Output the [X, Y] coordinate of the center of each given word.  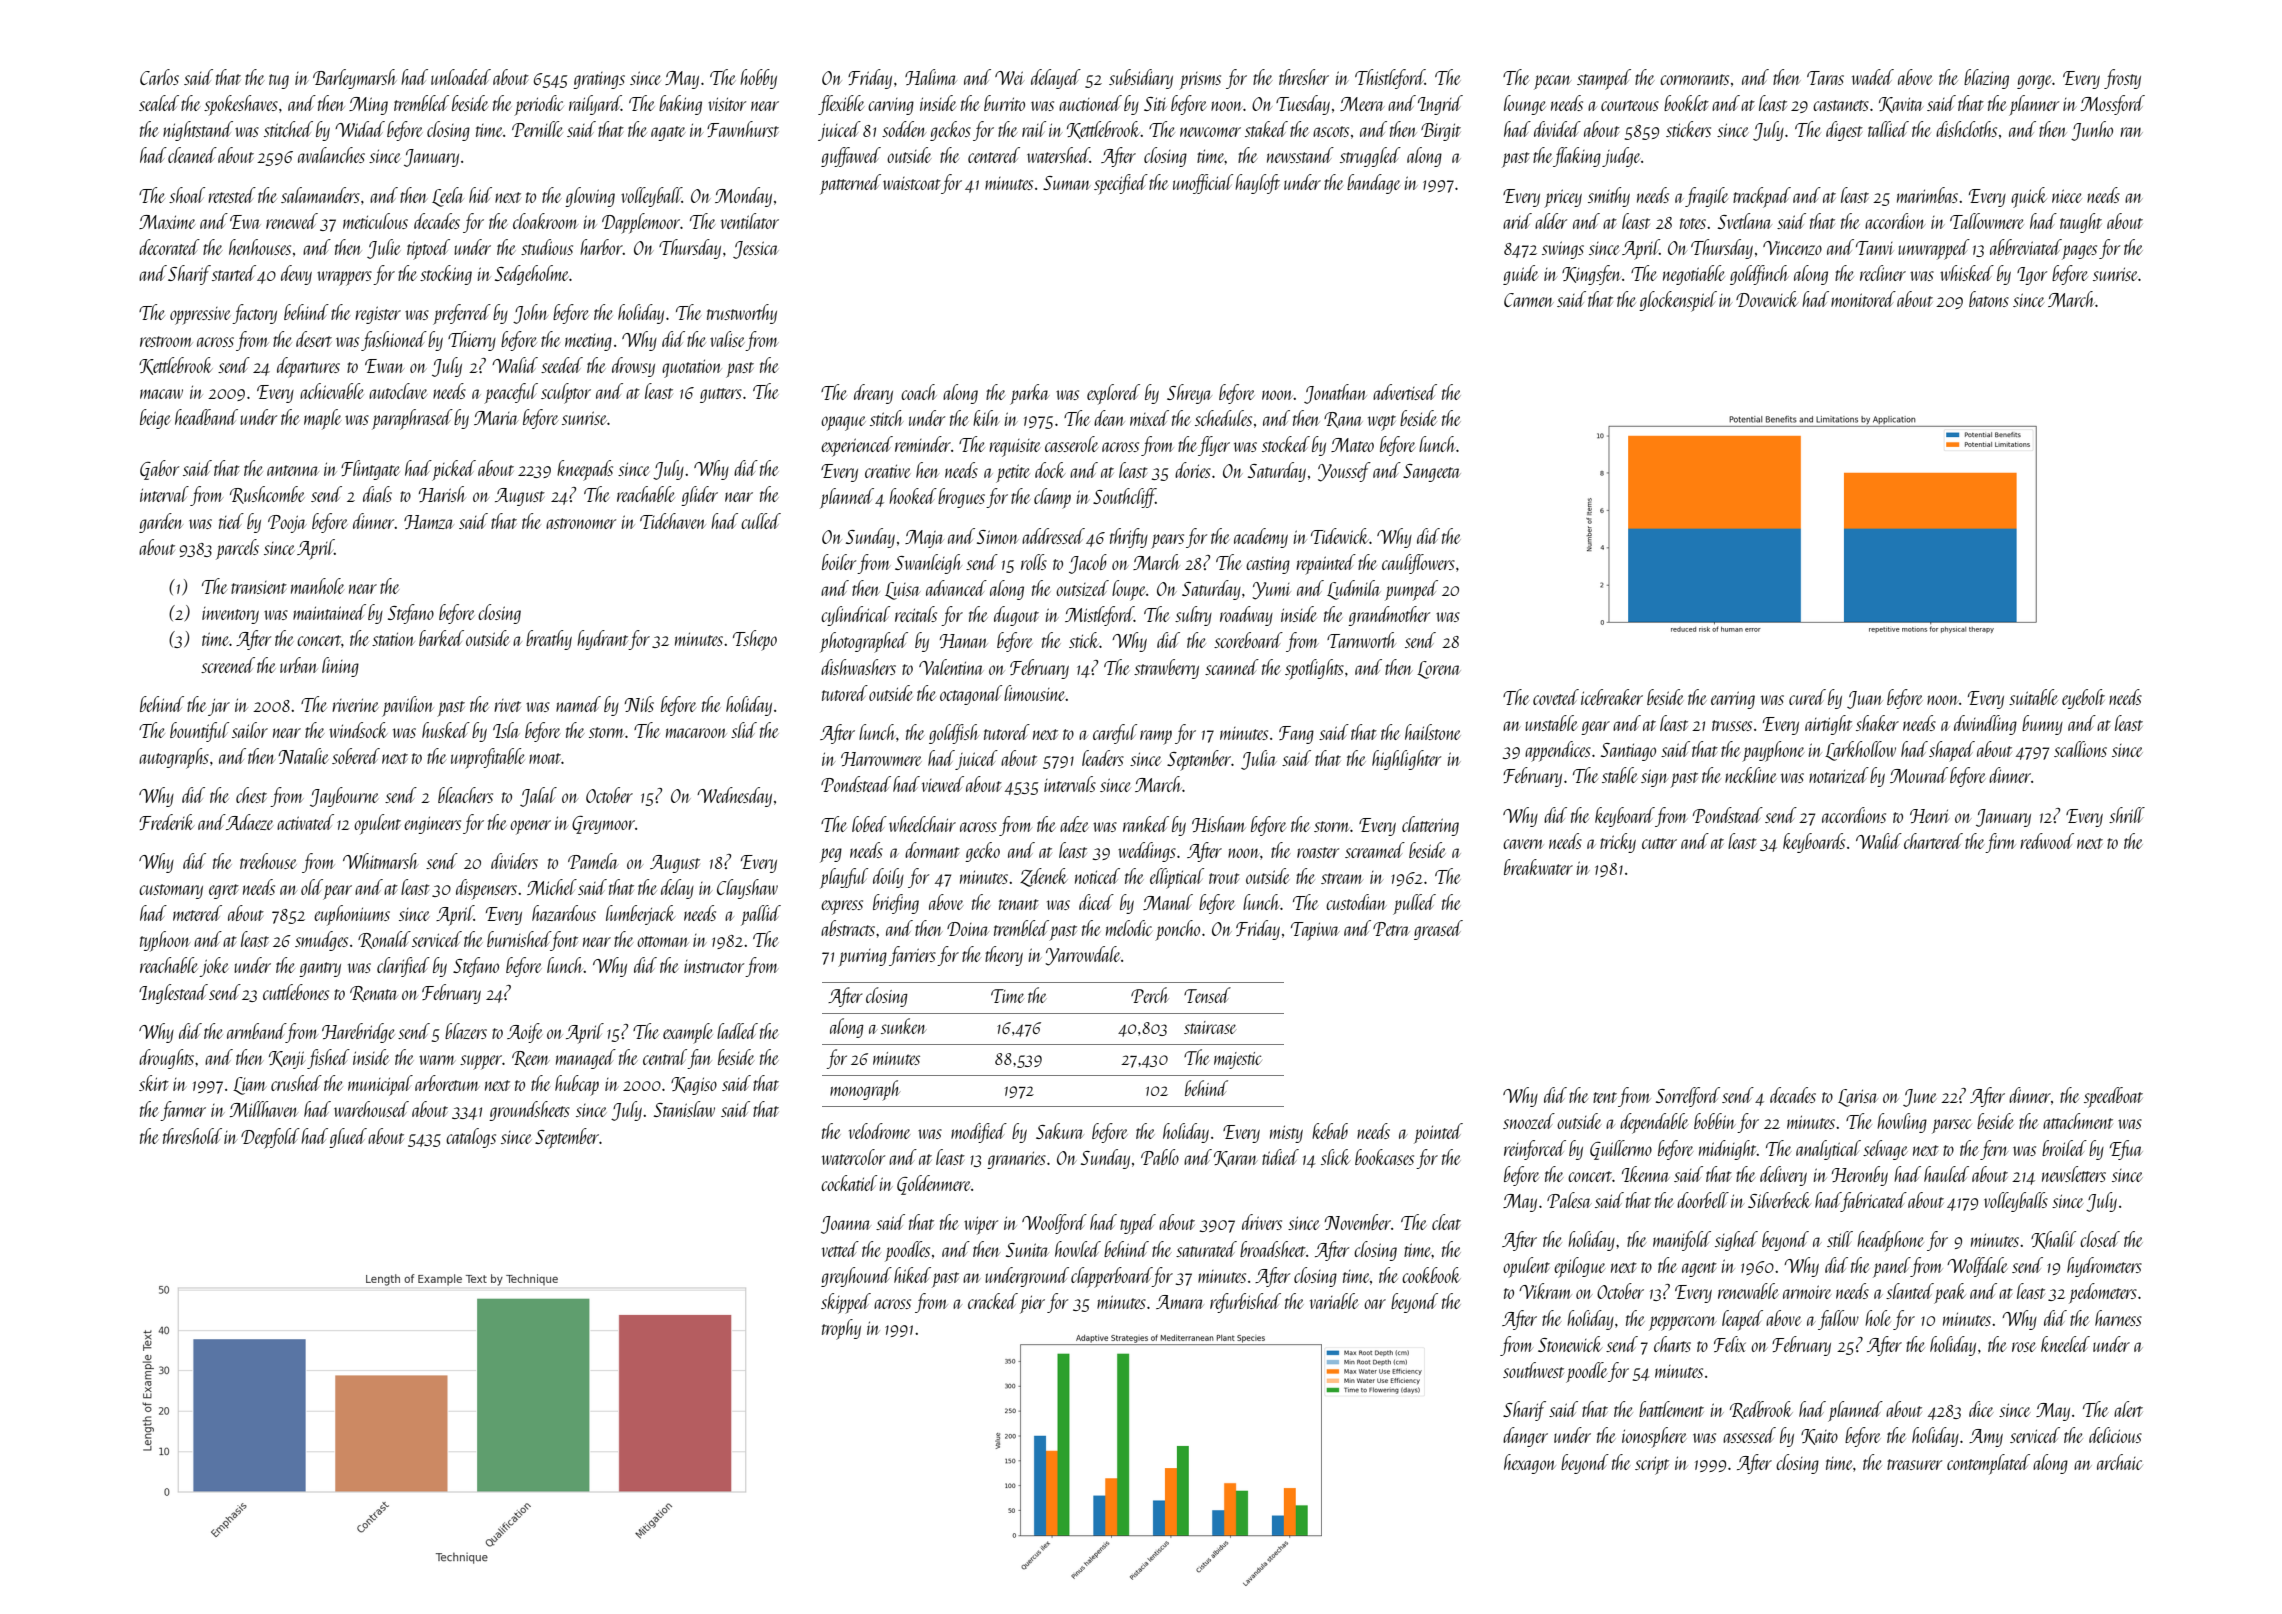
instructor [714, 966]
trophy [841, 1329]
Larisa [1858, 1098]
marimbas [1927, 195]
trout [1224, 878]
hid [480, 195]
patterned [850, 184]
